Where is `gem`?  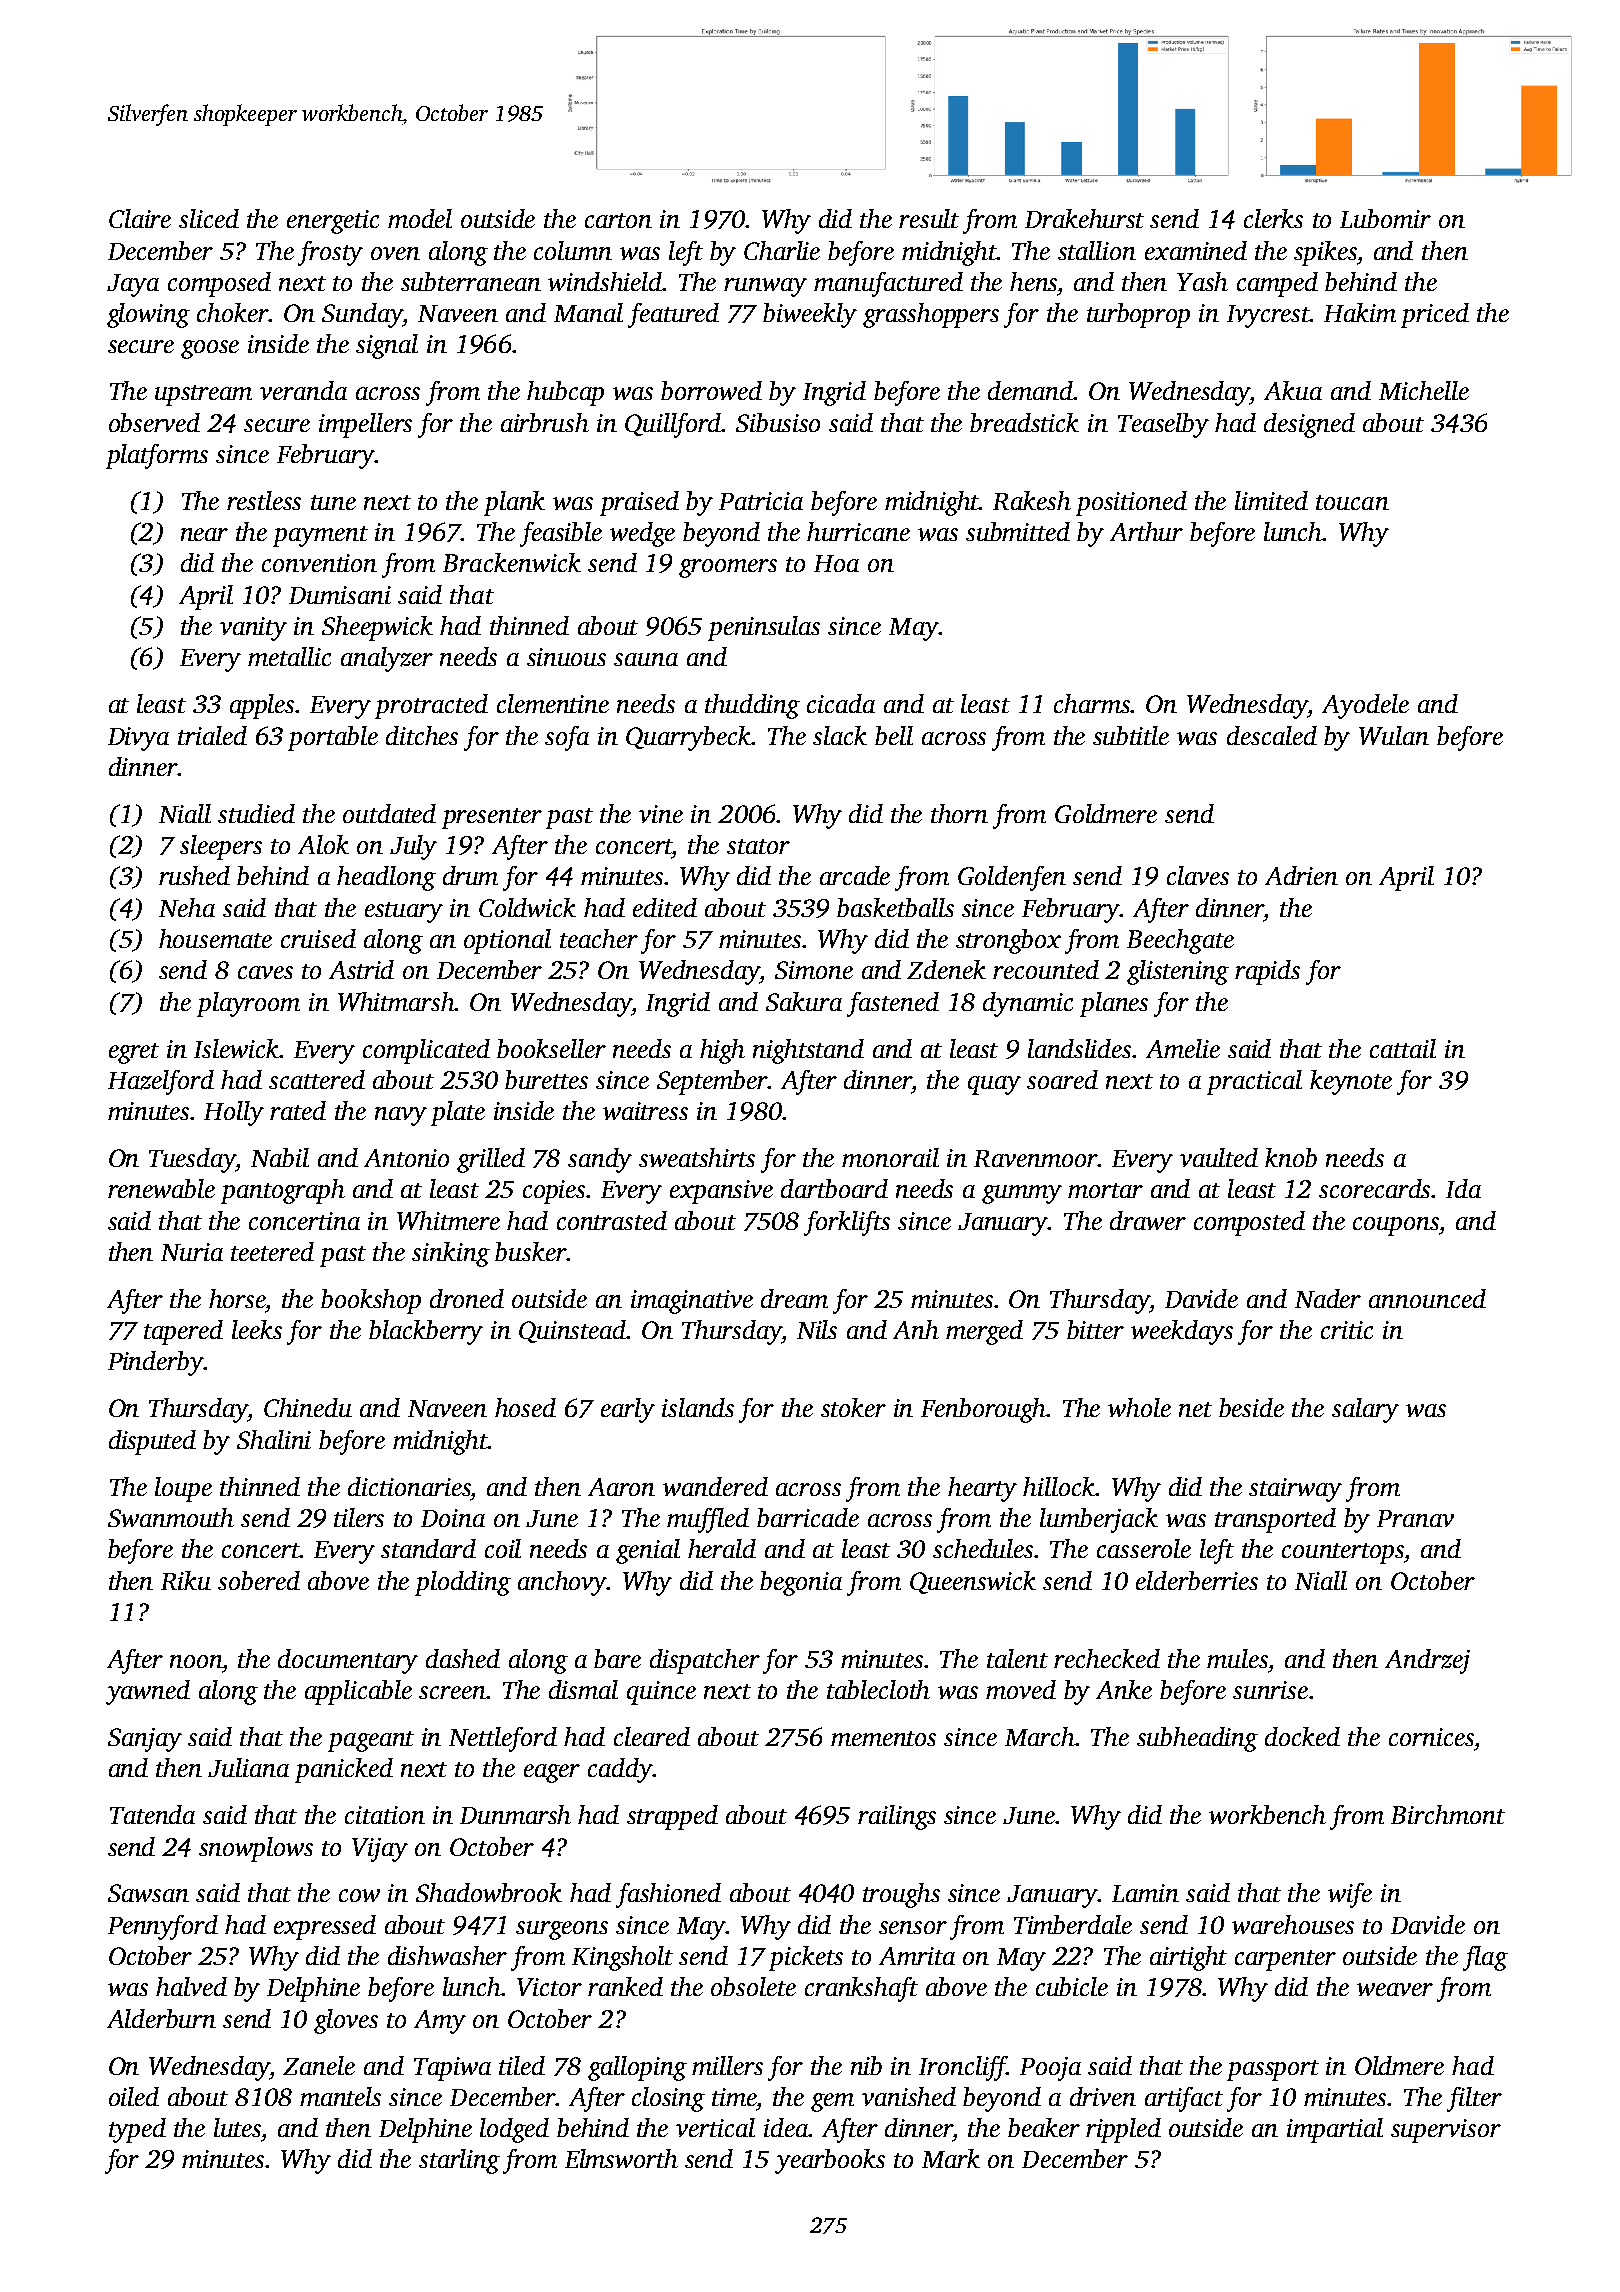 gem is located at coordinates (832, 2102).
